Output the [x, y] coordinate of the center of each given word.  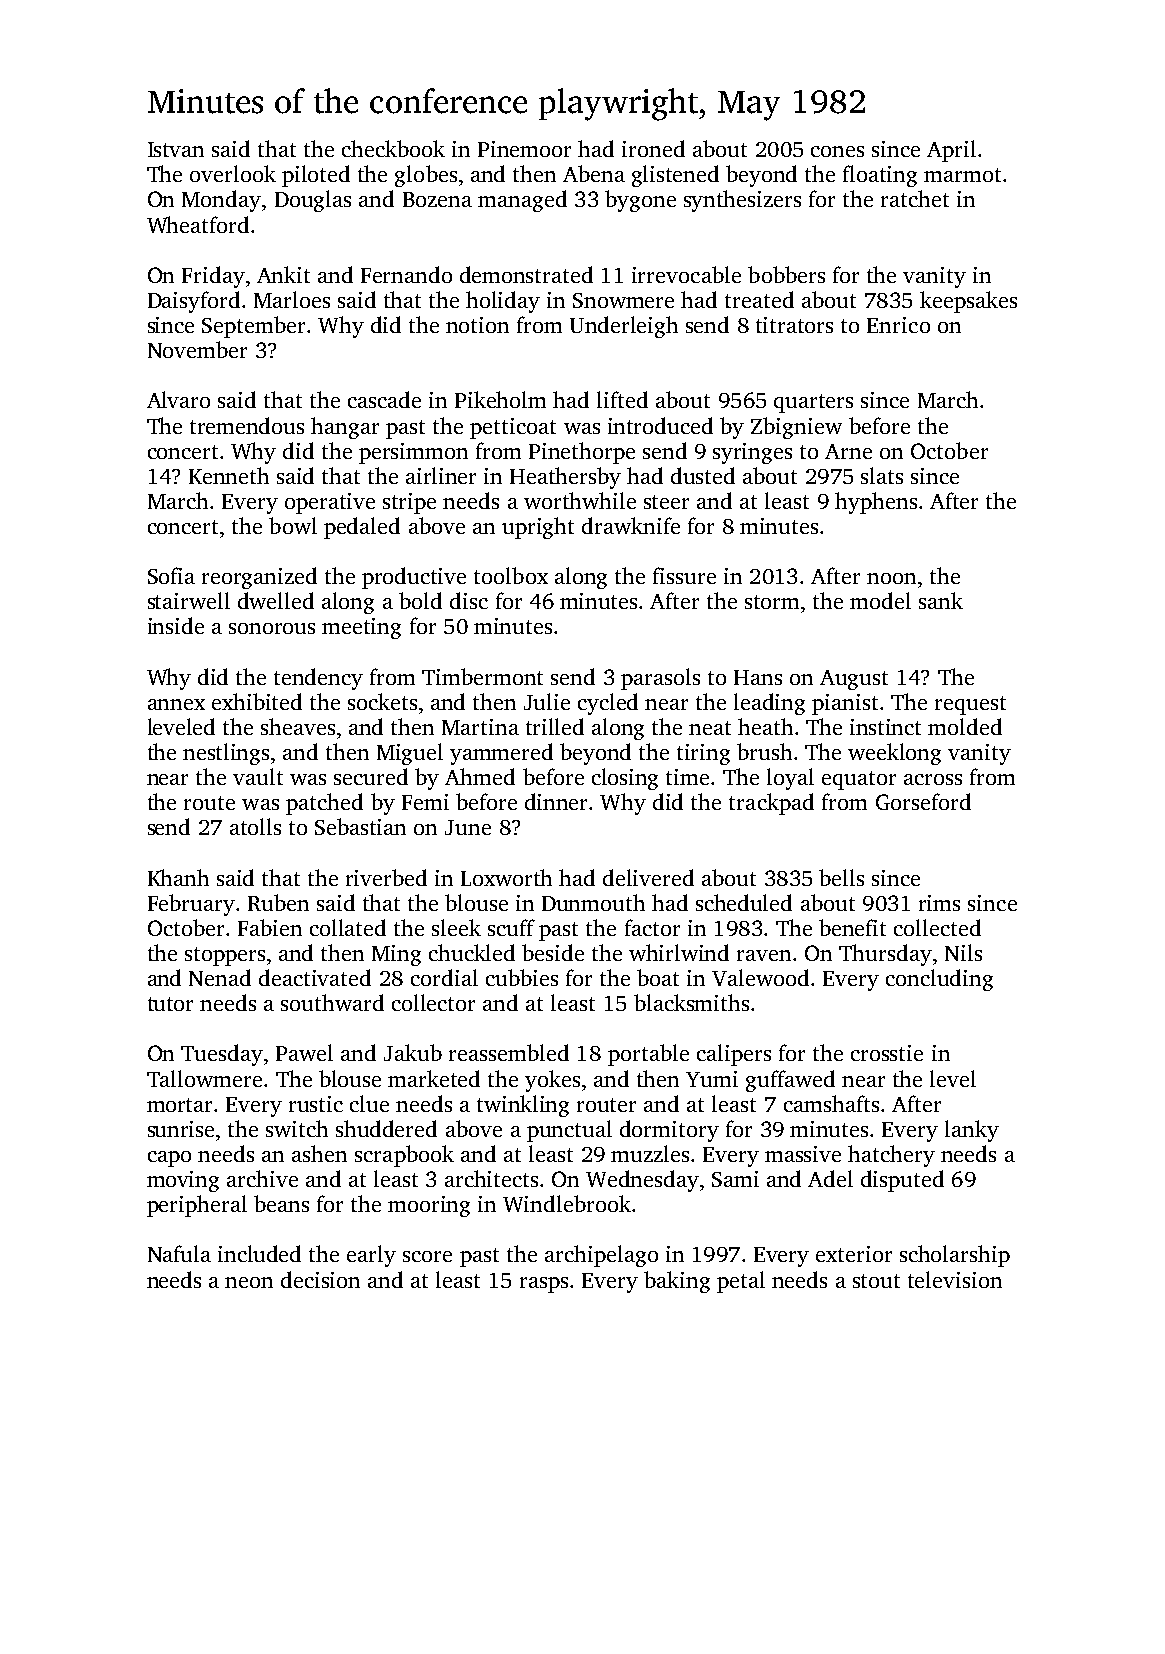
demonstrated [526, 274]
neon [249, 1282]
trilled [555, 726]
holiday [503, 302]
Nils [963, 952]
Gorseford [923, 801]
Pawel [304, 1052]
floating [880, 176]
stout [876, 1281]
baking [677, 1282]
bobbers [786, 274]
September [253, 327]
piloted [316, 176]
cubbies [522, 977]
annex [176, 704]
